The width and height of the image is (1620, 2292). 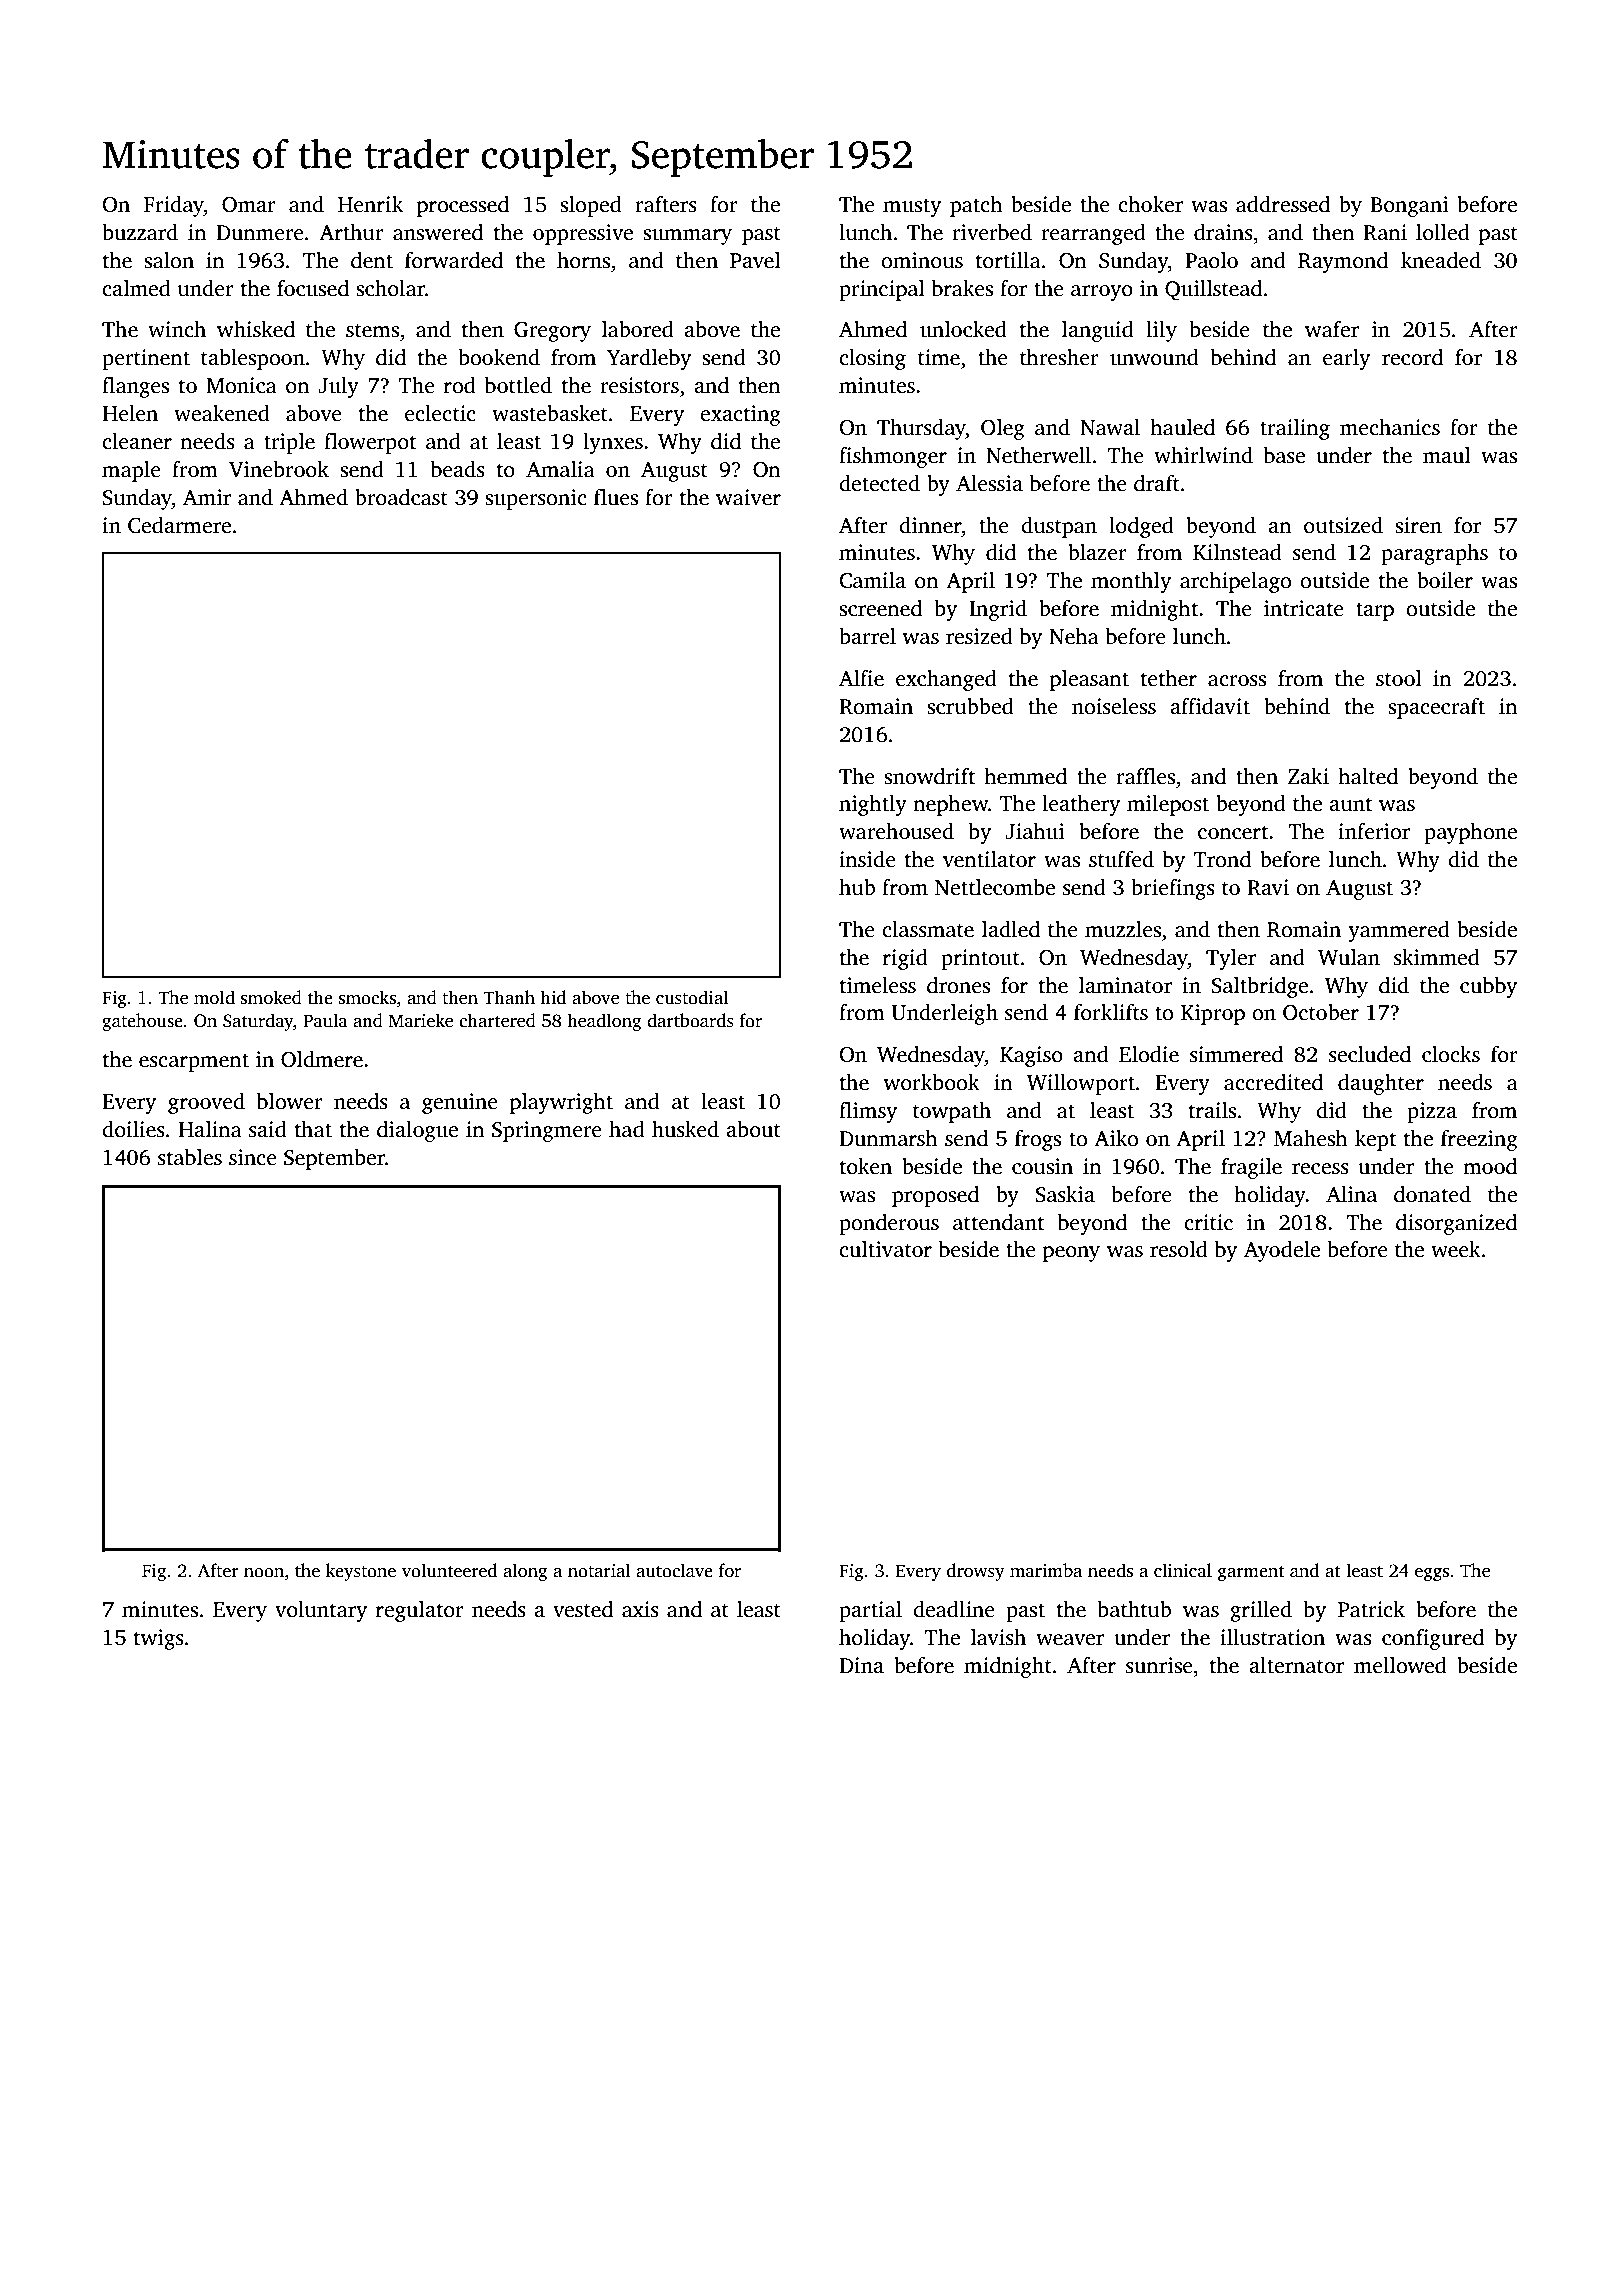 What do you see at coordinates (1374, 831) in the image?
I see `inferior` at bounding box center [1374, 831].
